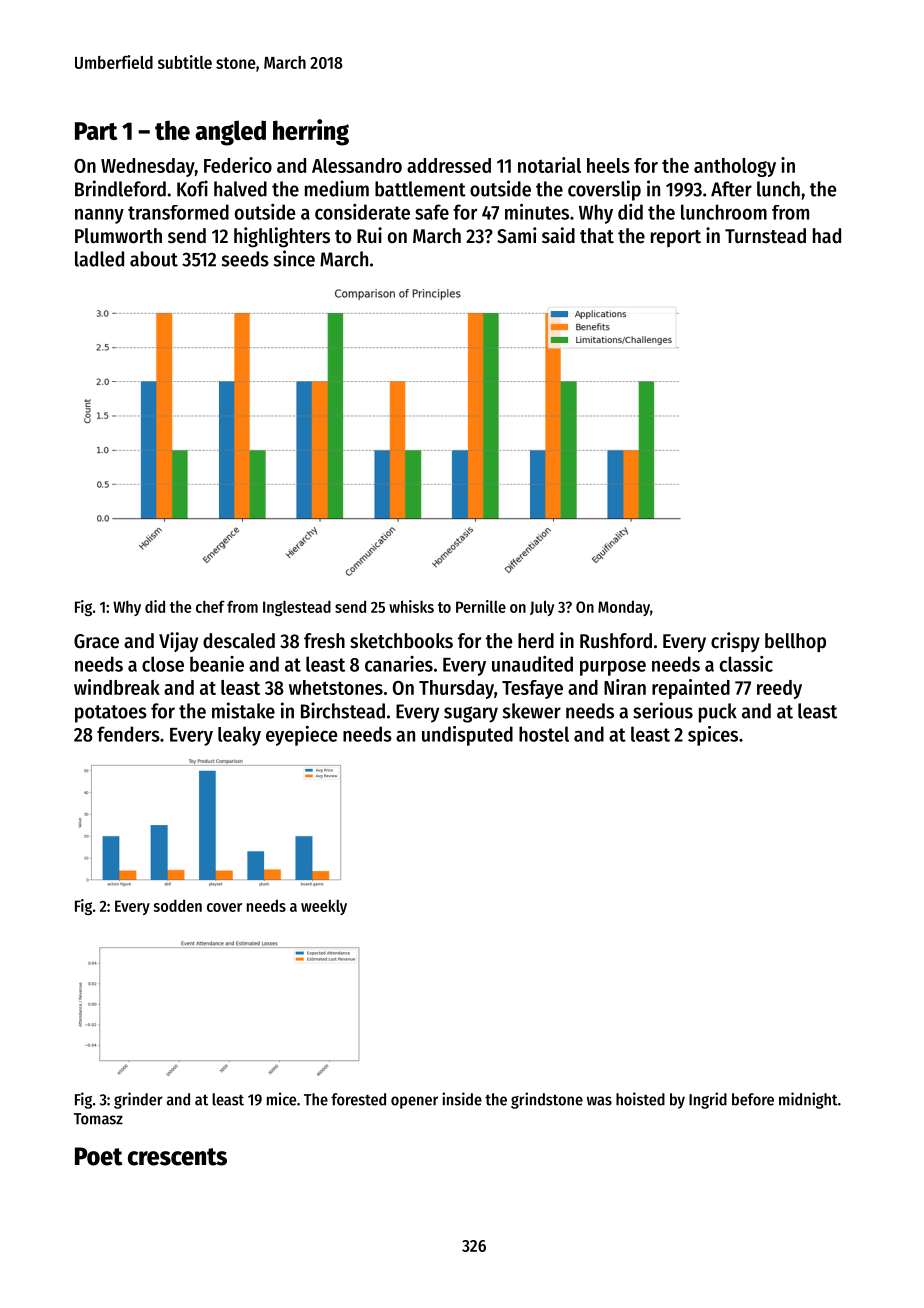 This image has height=1308, width=924. What do you see at coordinates (281, 1099) in the image?
I see `mice` at bounding box center [281, 1099].
